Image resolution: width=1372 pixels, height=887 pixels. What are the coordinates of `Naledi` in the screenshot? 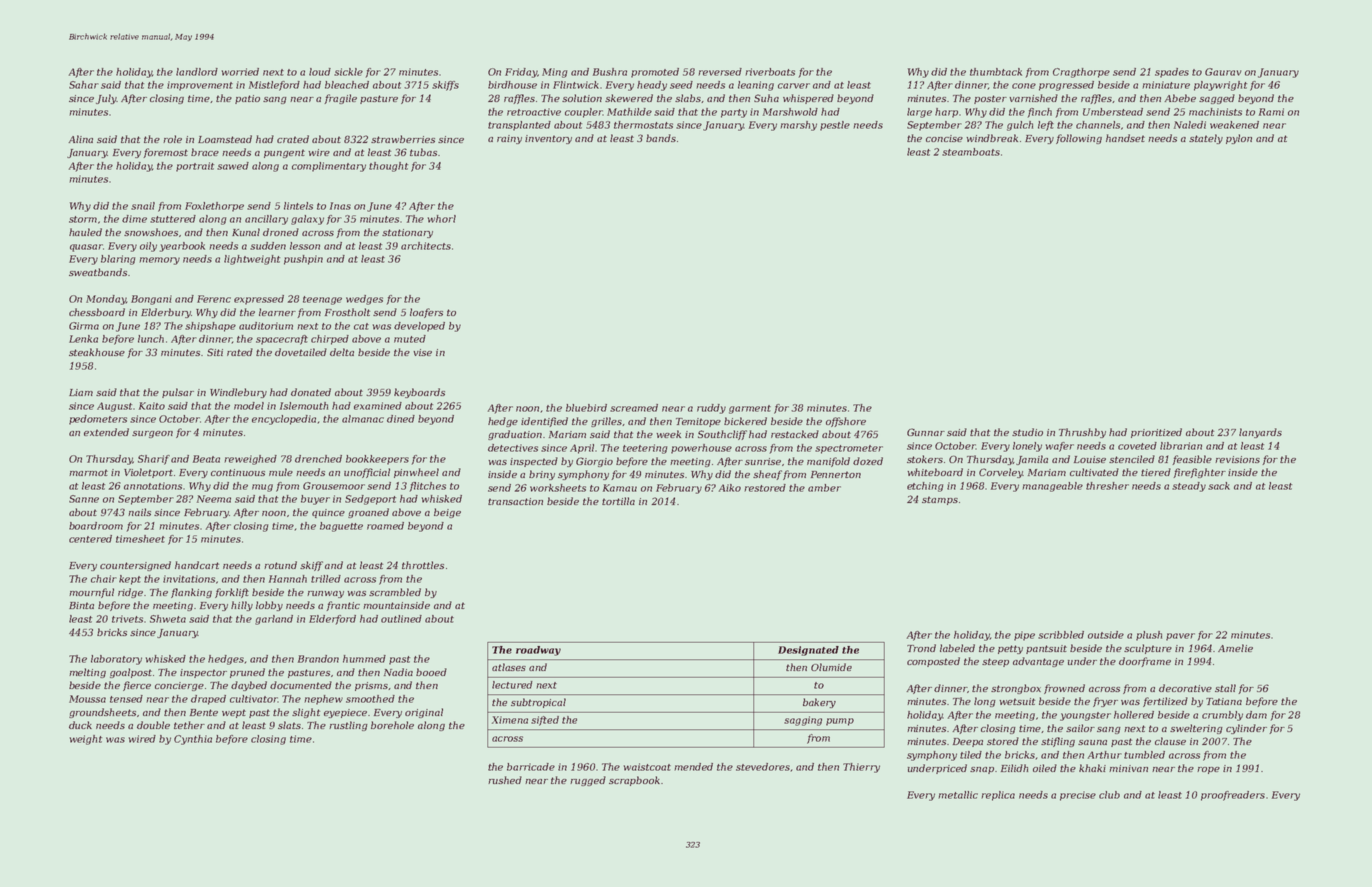 It's located at (1190, 125).
